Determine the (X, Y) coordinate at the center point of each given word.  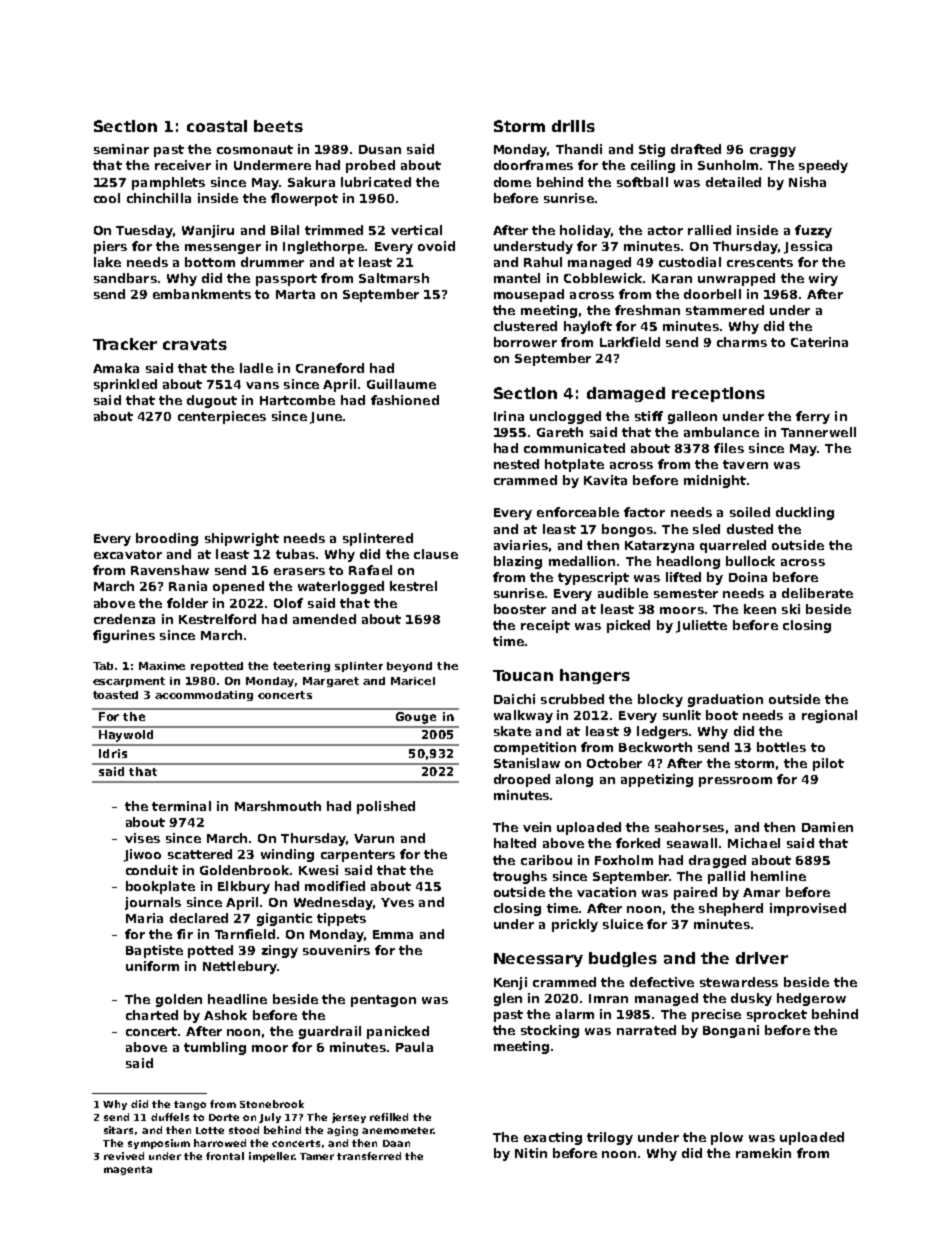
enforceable (578, 512)
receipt (545, 626)
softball (642, 182)
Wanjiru (208, 231)
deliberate (817, 593)
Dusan (380, 149)
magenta (128, 1170)
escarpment (129, 682)
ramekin (763, 1153)
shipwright (242, 539)
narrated (646, 1030)
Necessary (538, 960)
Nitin (531, 1153)
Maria (144, 918)
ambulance (721, 432)
